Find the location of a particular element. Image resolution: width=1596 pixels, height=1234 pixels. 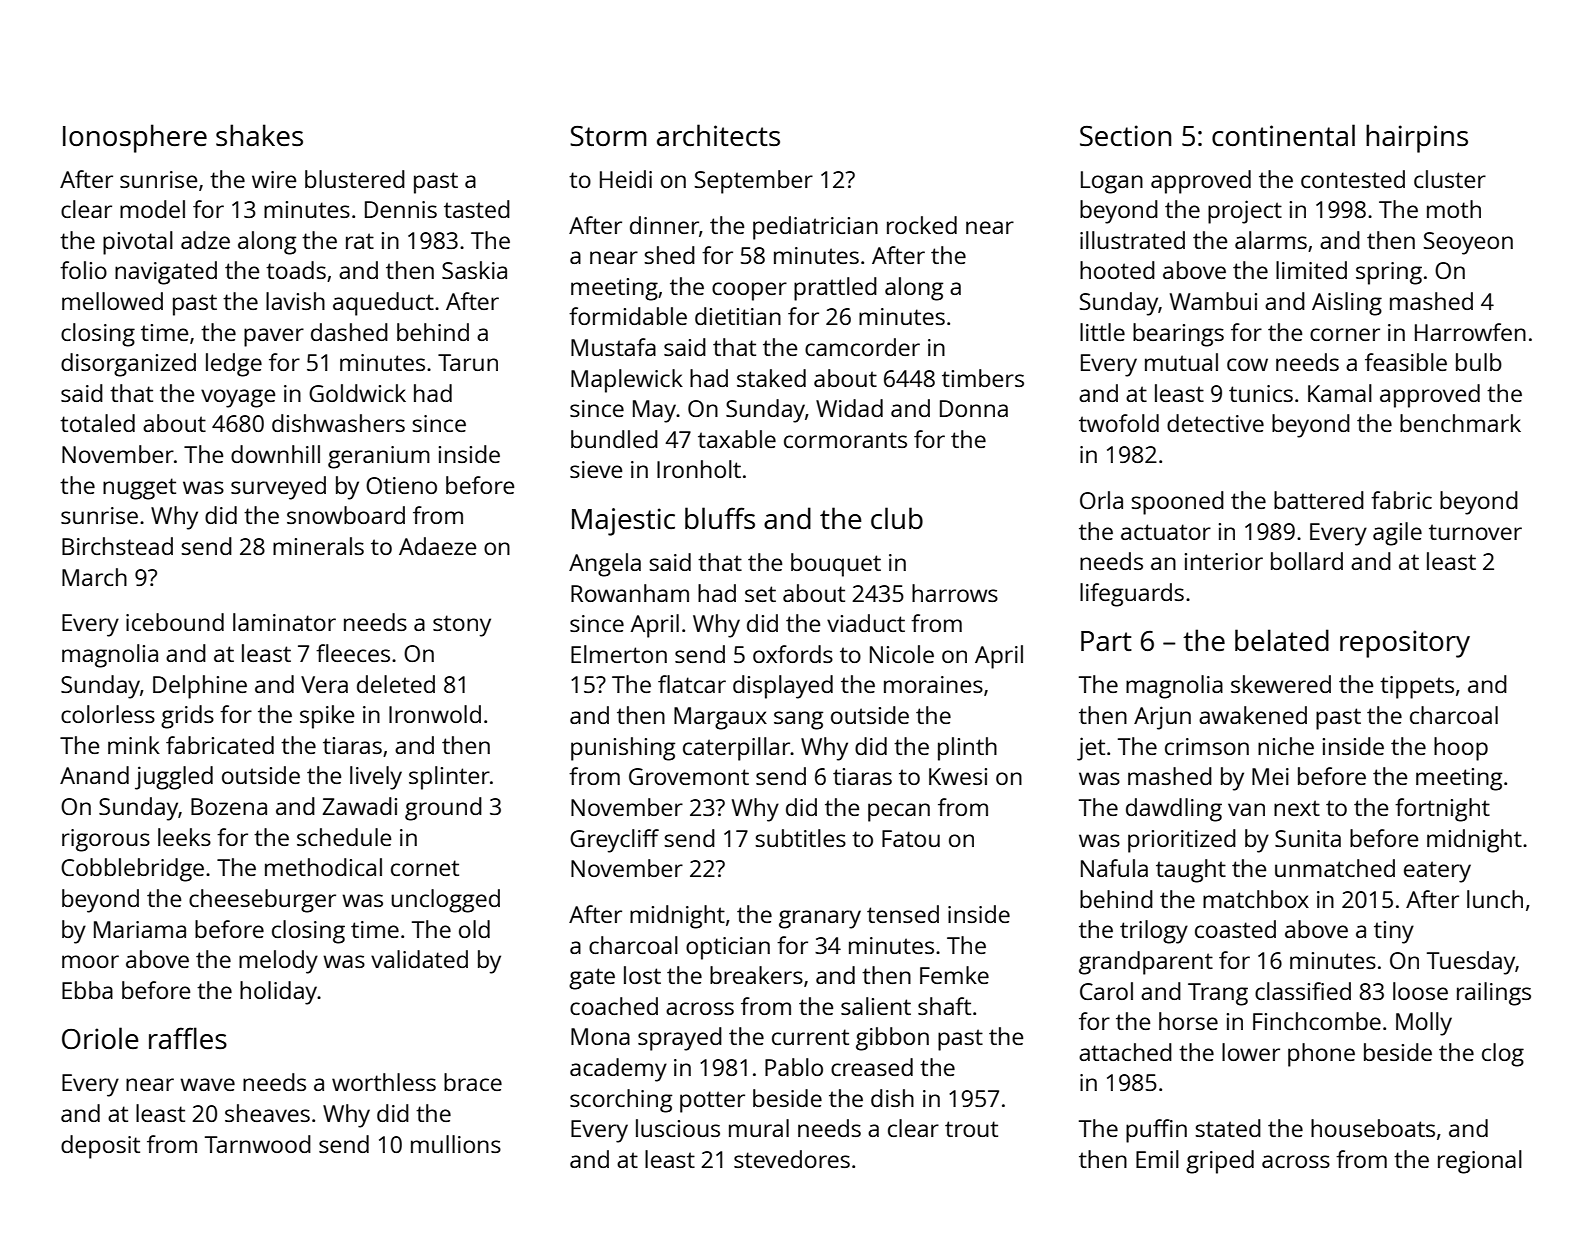

railings is located at coordinates (1494, 994).
